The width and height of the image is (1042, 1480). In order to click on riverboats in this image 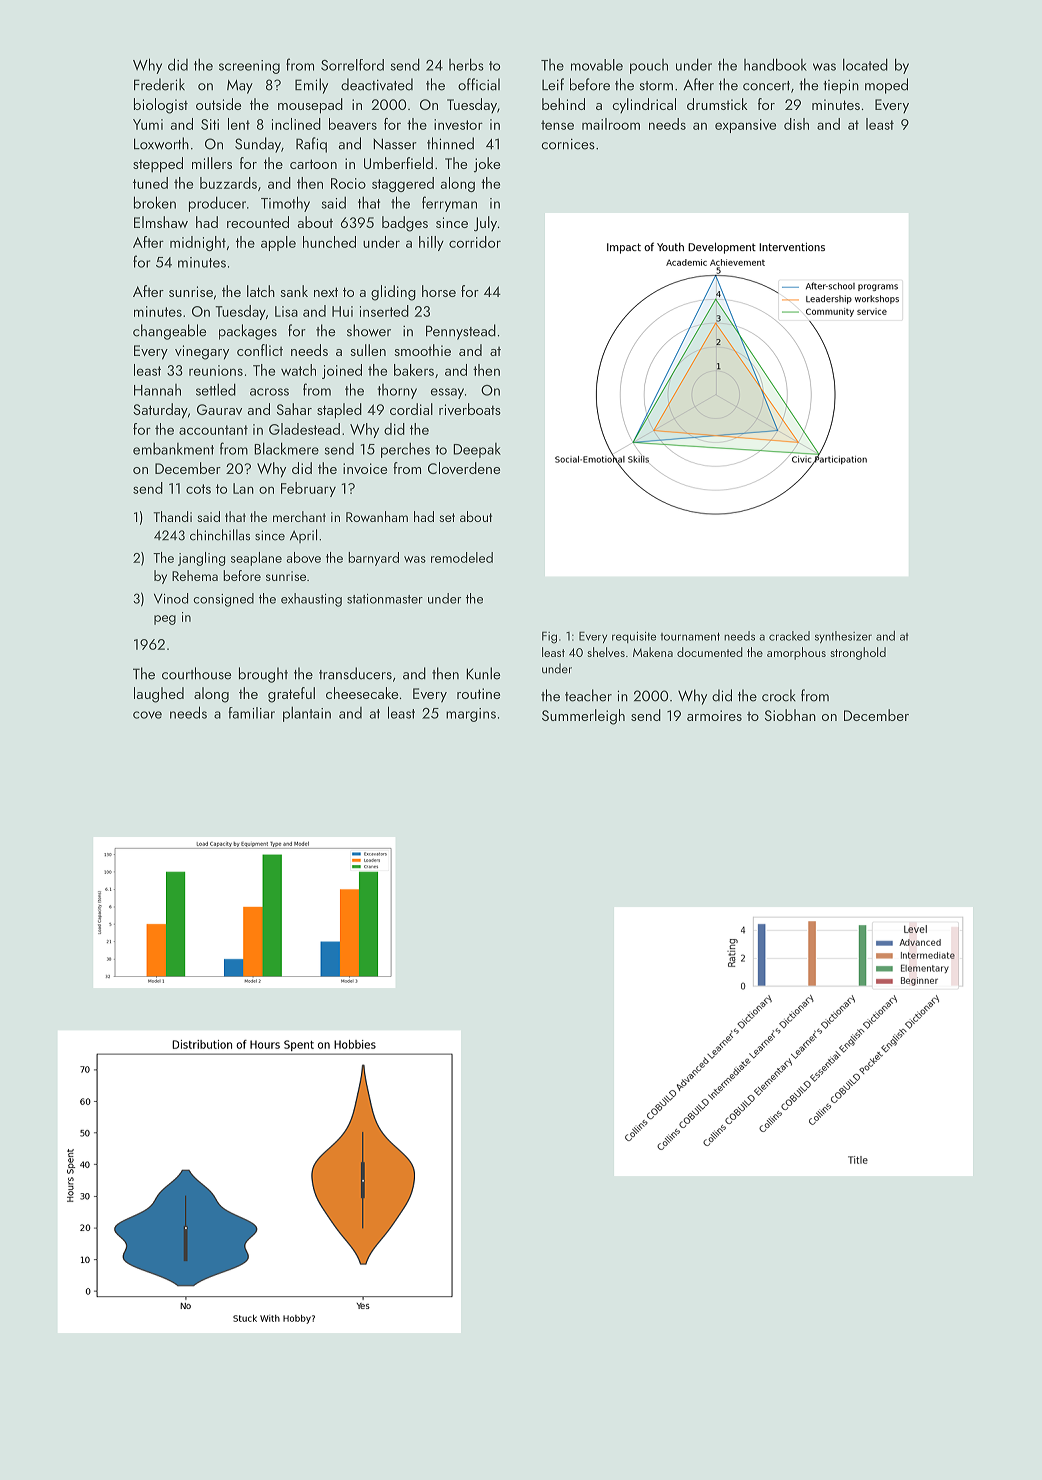, I will do `click(470, 409)`.
